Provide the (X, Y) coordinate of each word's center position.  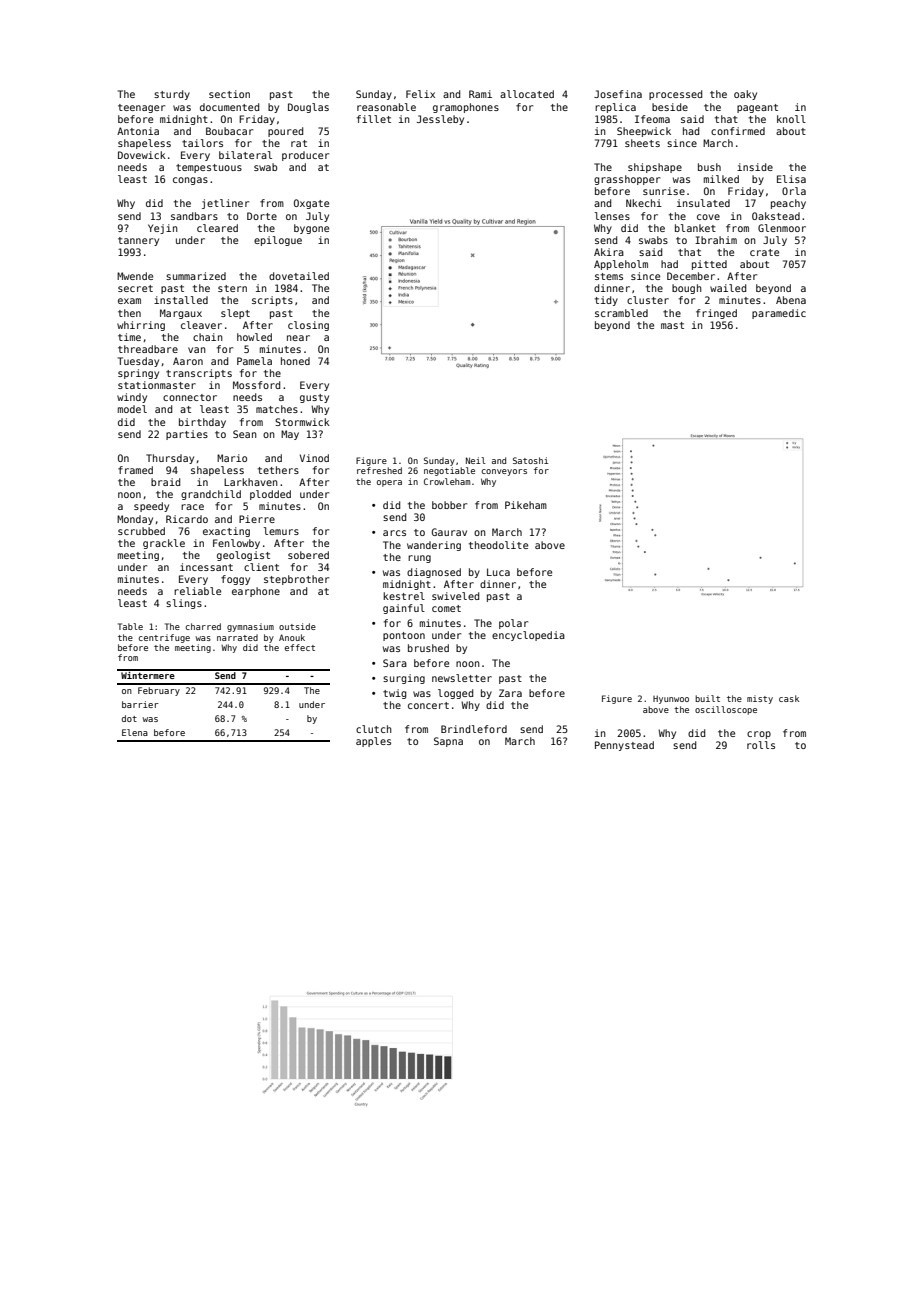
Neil (476, 460)
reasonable (386, 107)
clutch (374, 729)
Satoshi (530, 460)
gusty (314, 398)
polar (513, 624)
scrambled (621, 313)
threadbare (148, 349)
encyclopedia (528, 636)
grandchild (211, 495)
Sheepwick (644, 132)
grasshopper (627, 180)
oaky (745, 95)
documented (229, 107)
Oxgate (311, 204)
